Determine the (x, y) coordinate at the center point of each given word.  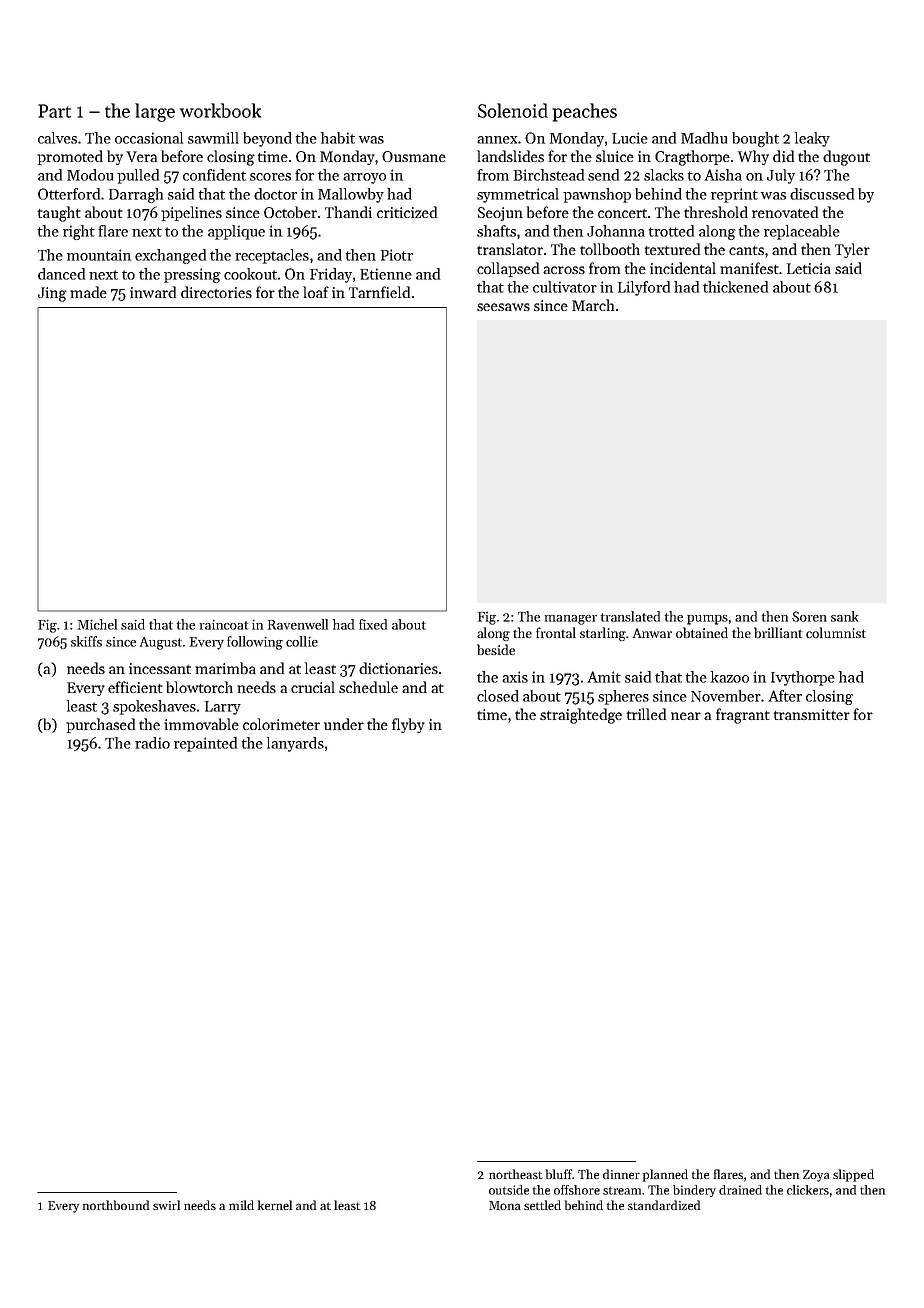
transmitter (812, 714)
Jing (52, 294)
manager (571, 620)
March (593, 305)
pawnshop (597, 195)
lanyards (295, 744)
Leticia (809, 268)
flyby (408, 725)
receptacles (272, 256)
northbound (116, 1205)
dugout (846, 158)
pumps (707, 620)
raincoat (224, 625)
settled (542, 1205)
